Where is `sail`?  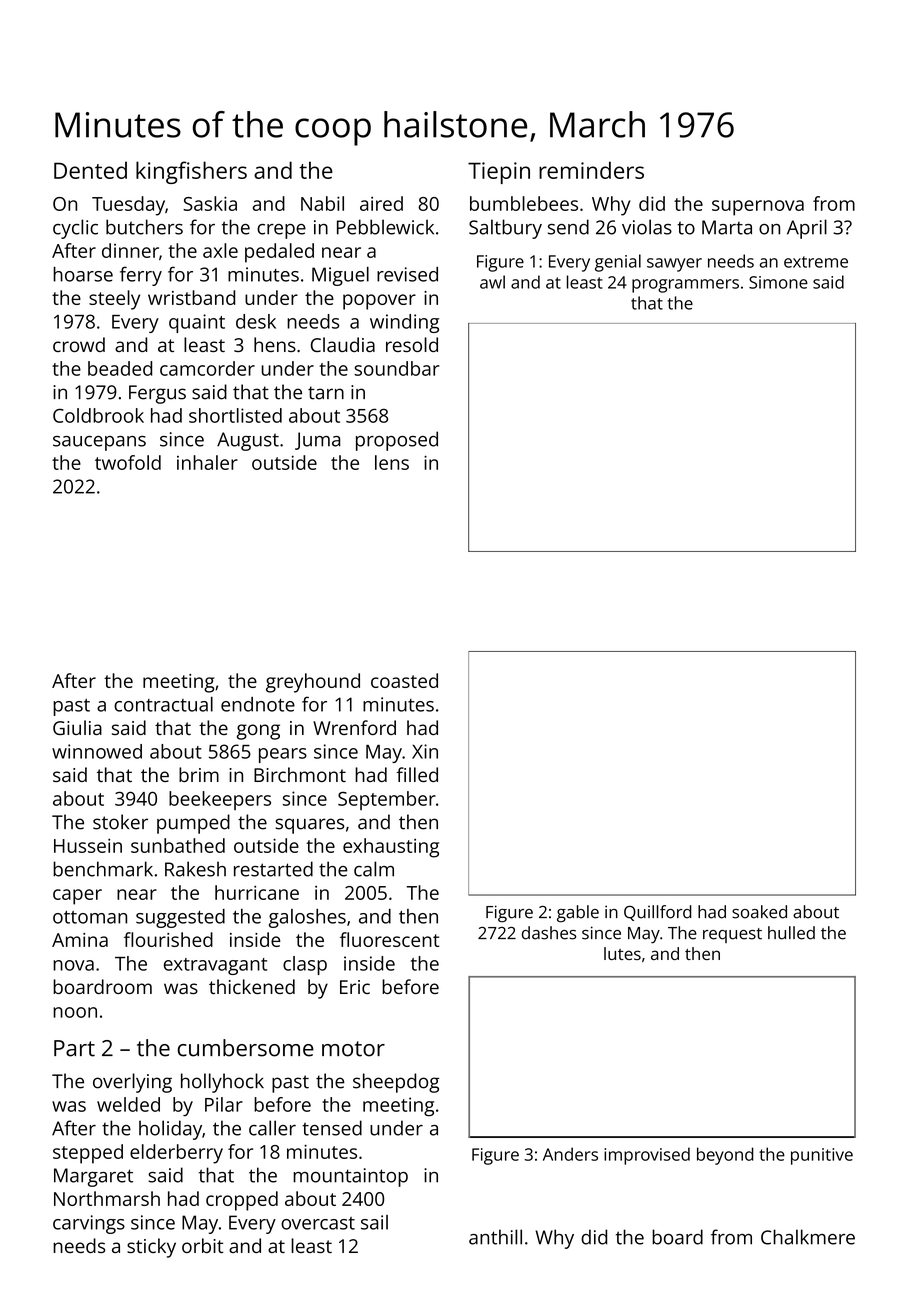
sail is located at coordinates (374, 1222).
